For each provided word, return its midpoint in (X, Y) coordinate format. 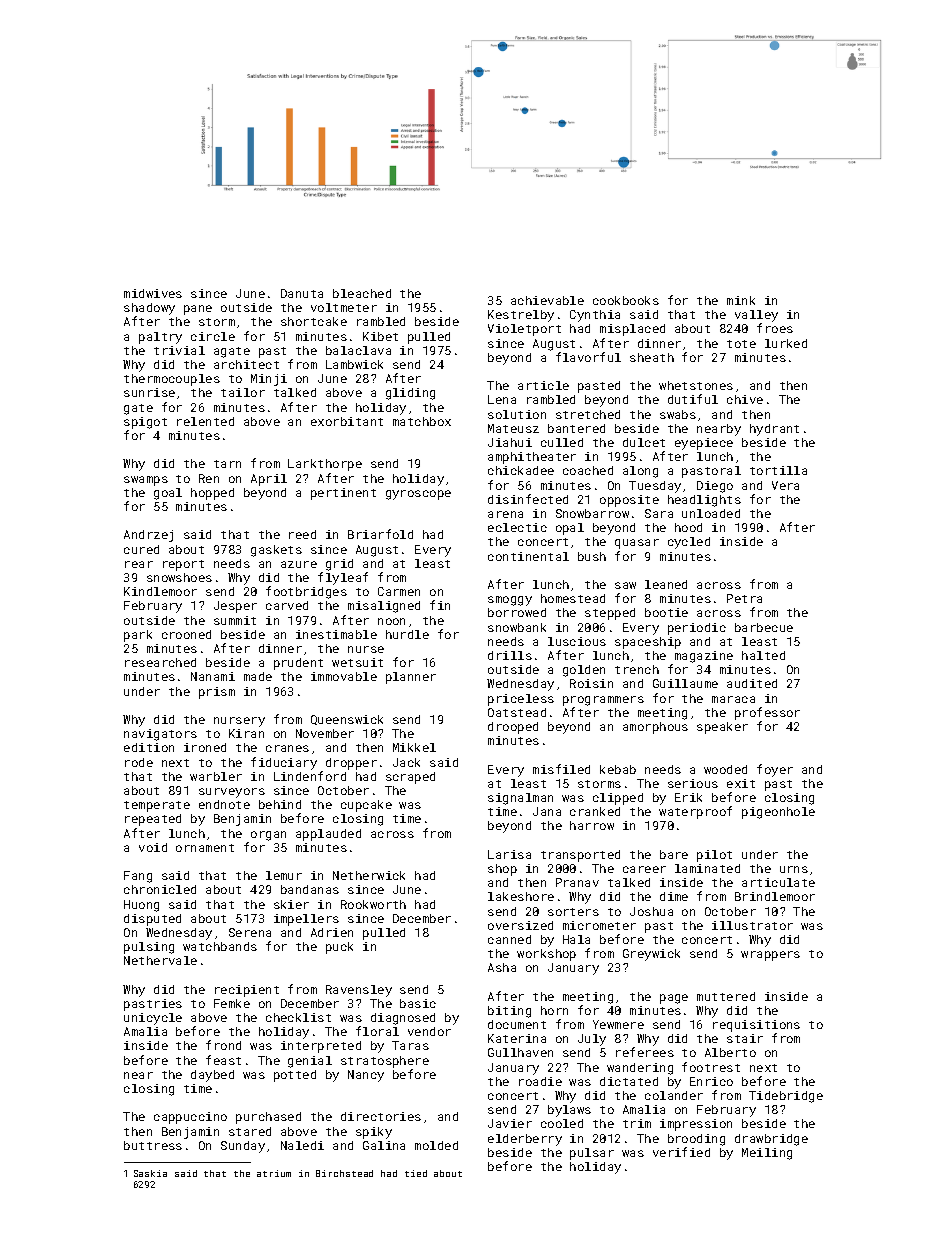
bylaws (569, 1111)
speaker (722, 728)
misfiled (561, 769)
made (258, 676)
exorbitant (347, 421)
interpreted (321, 1047)
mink (741, 300)
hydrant (774, 430)
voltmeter (344, 307)
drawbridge (771, 1140)
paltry (160, 338)
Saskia (150, 1173)
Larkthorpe (325, 465)
